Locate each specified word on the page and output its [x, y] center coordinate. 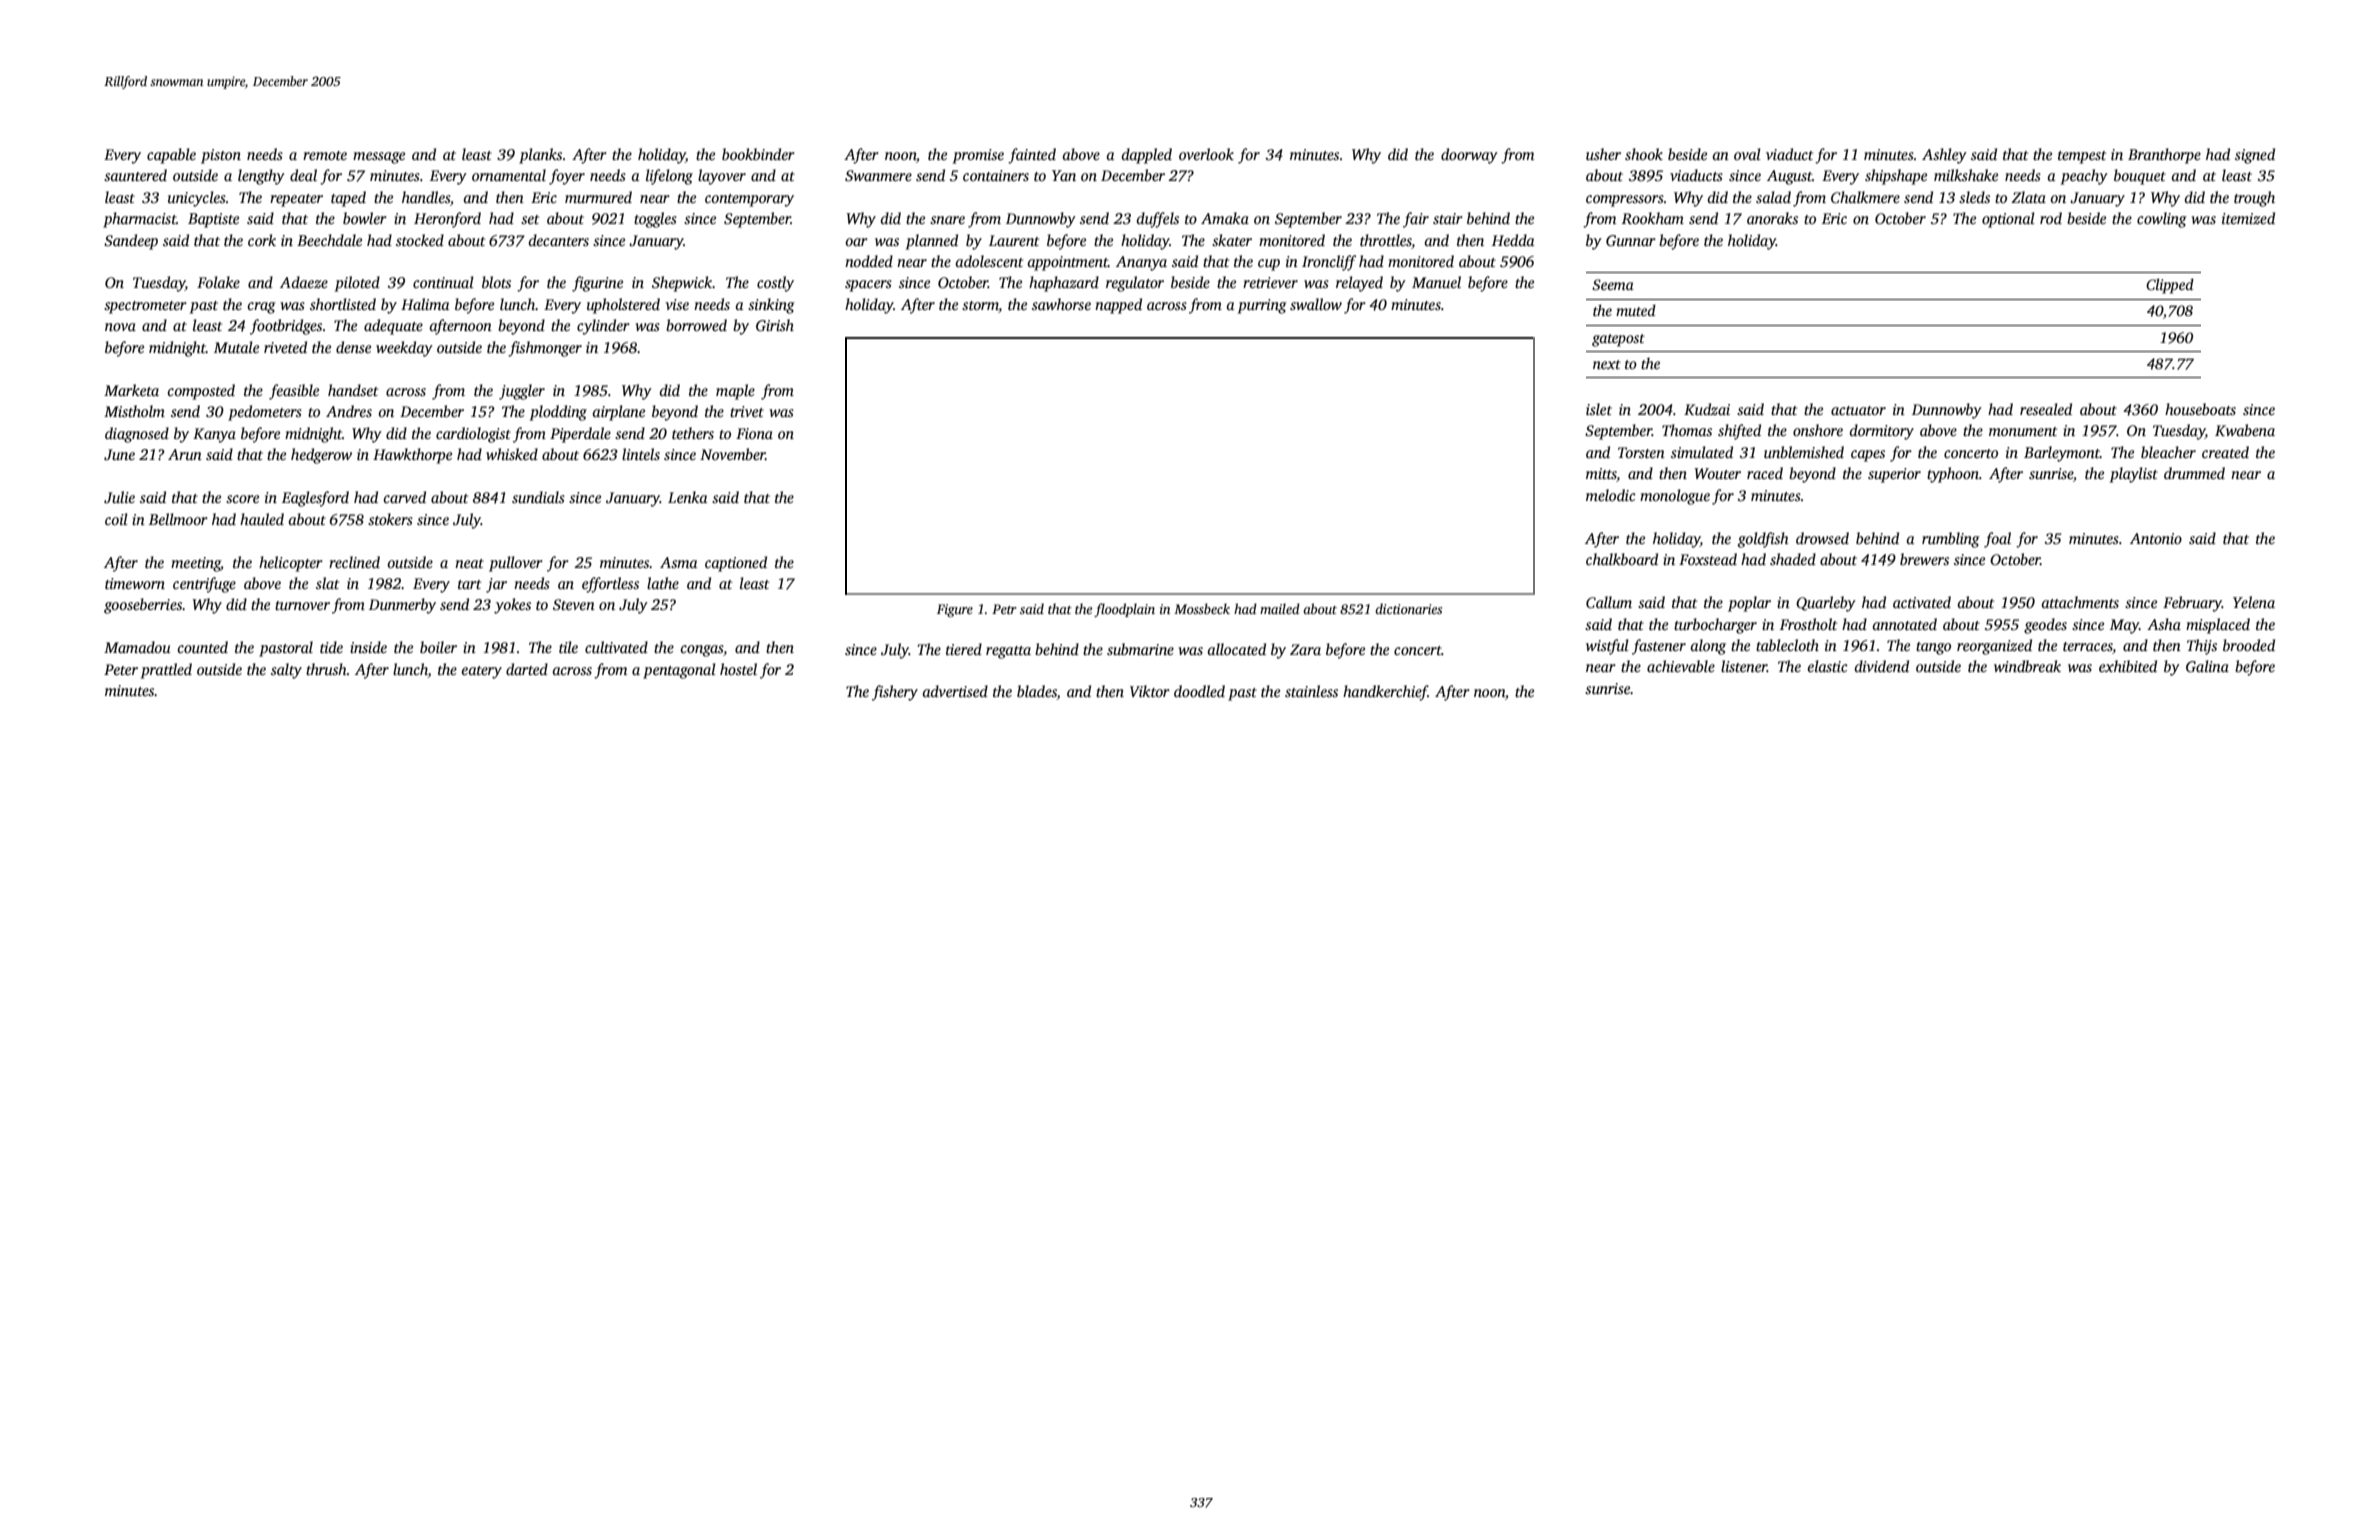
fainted [1032, 156]
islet [1599, 409]
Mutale [236, 347]
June [119, 455]
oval [1747, 154]
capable [171, 156]
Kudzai [1707, 409]
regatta [1008, 652]
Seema [1613, 284]
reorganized [1994, 647]
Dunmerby [402, 606]
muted [1636, 310]
